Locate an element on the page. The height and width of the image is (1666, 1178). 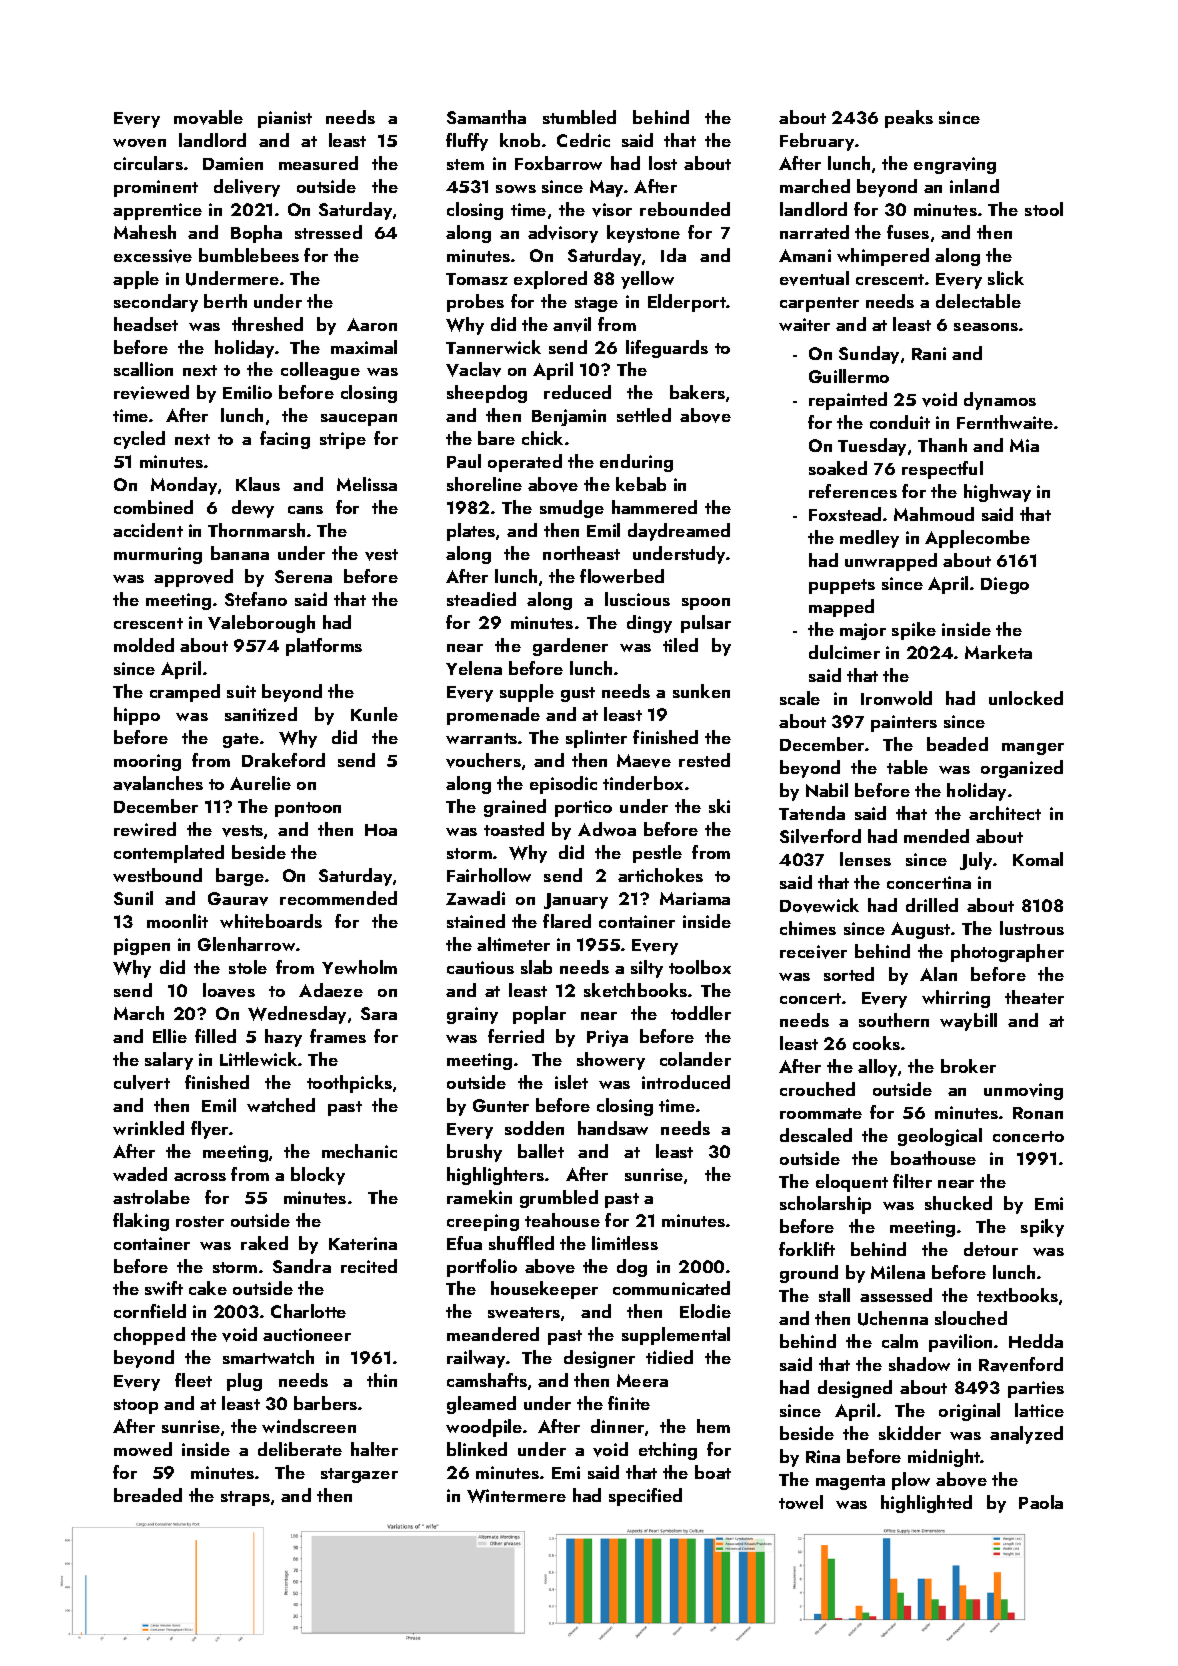
limitless is located at coordinates (625, 1243).
